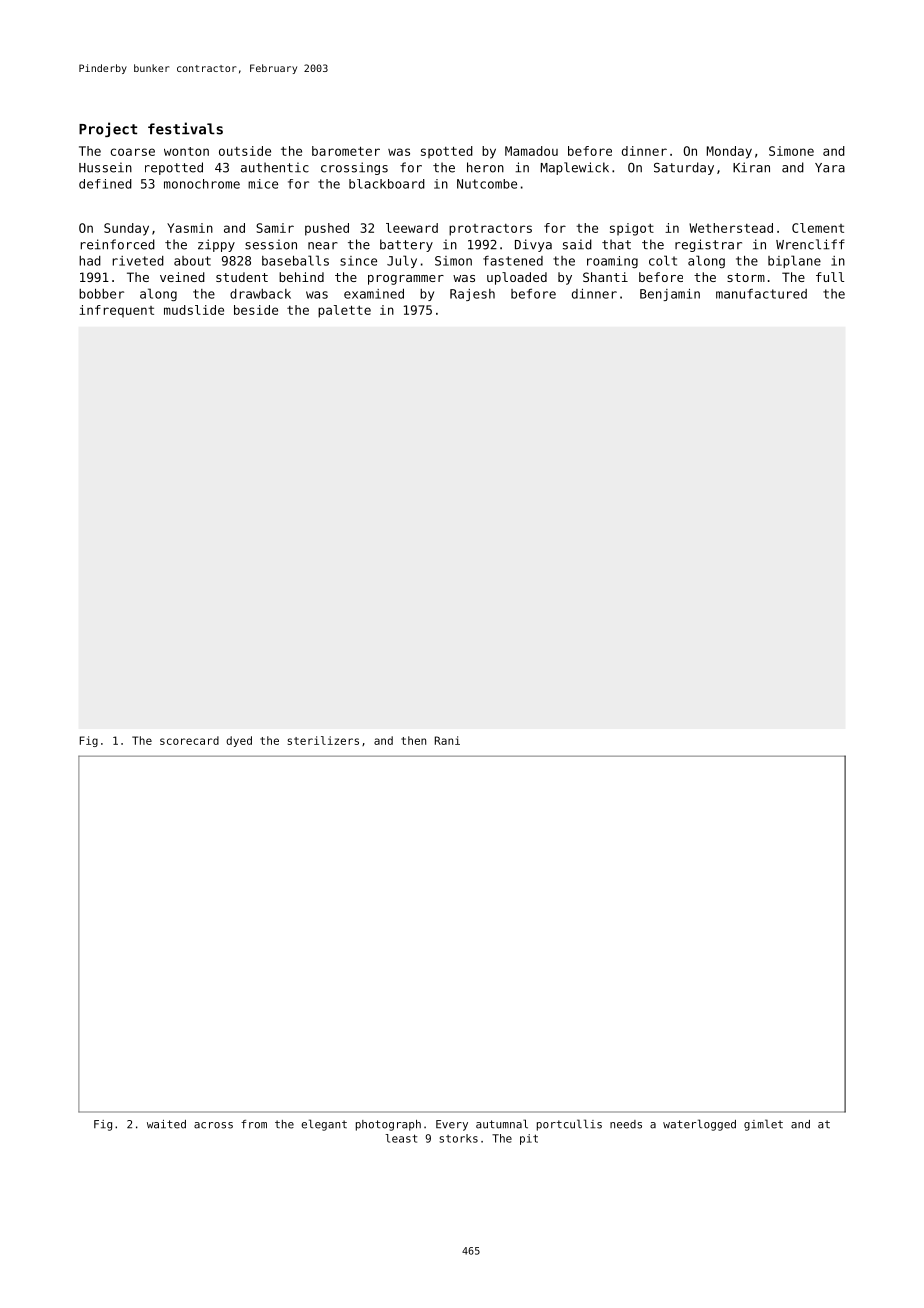  I want to click on defined, so click(105, 184).
